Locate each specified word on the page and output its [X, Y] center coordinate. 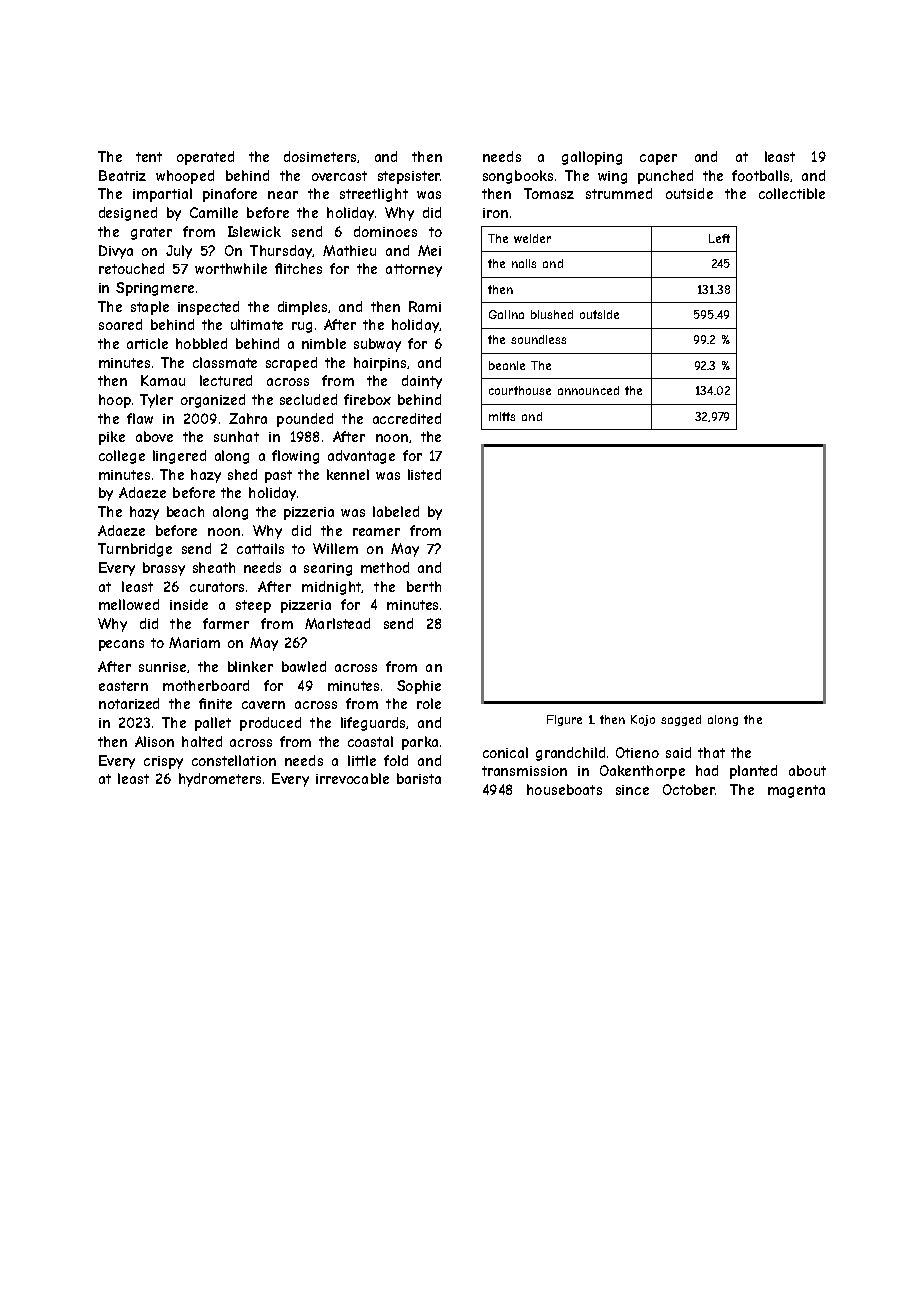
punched [665, 177]
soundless [538, 339]
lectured [226, 380]
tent [149, 157]
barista [419, 778]
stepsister [409, 177]
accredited [407, 418]
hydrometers [220, 780]
